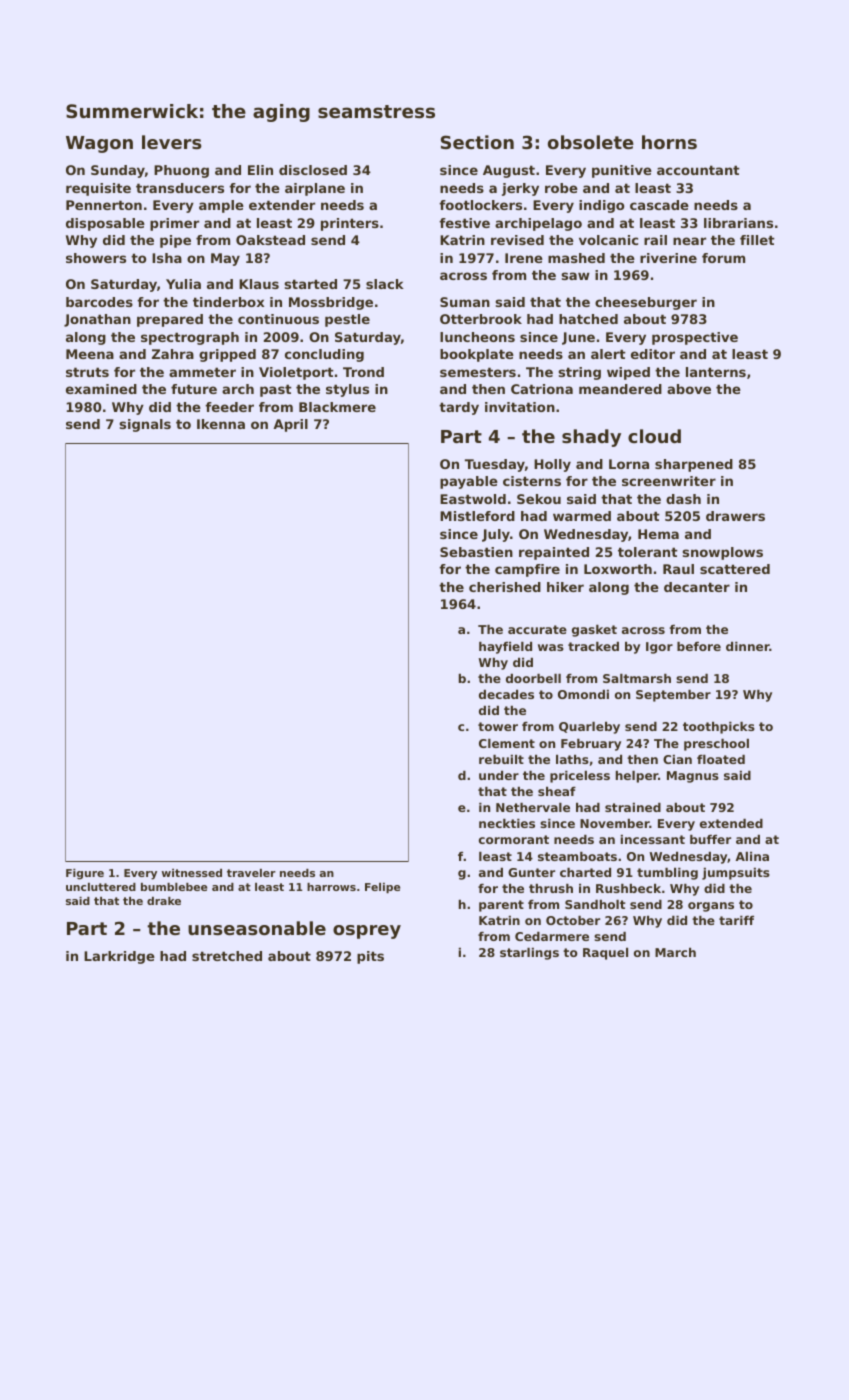 The image size is (849, 1400). Describe the element at coordinates (618, 569) in the screenshot. I see `Loxworth` at that location.
